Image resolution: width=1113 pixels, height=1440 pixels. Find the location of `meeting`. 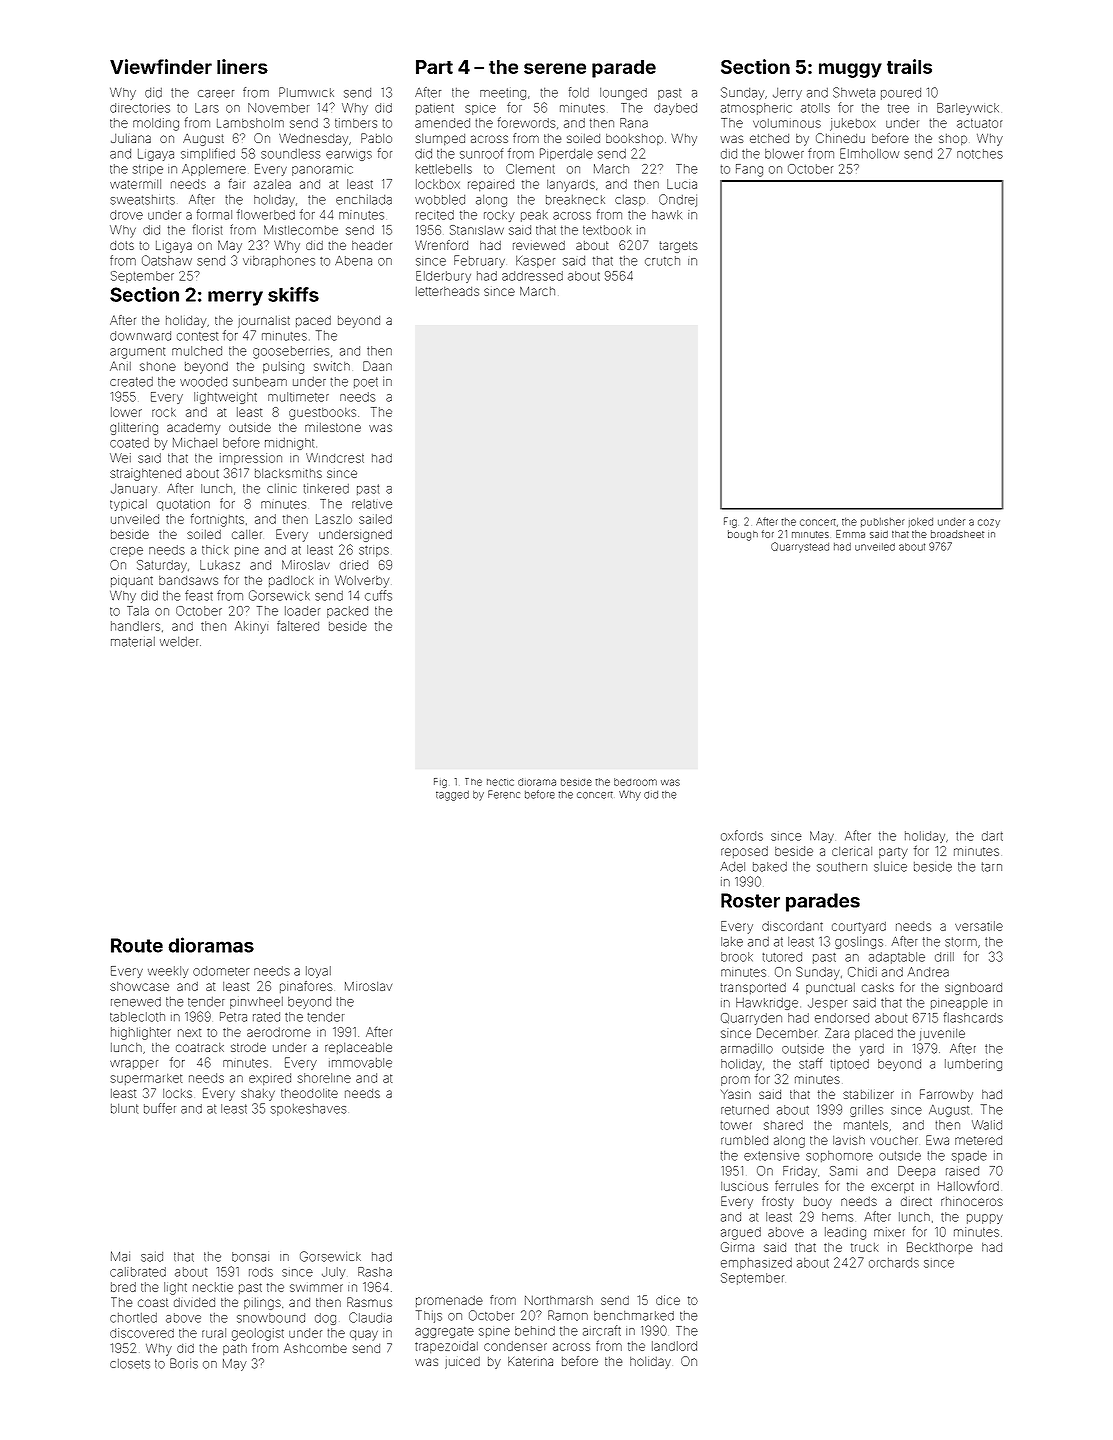

meeting is located at coordinates (503, 94).
